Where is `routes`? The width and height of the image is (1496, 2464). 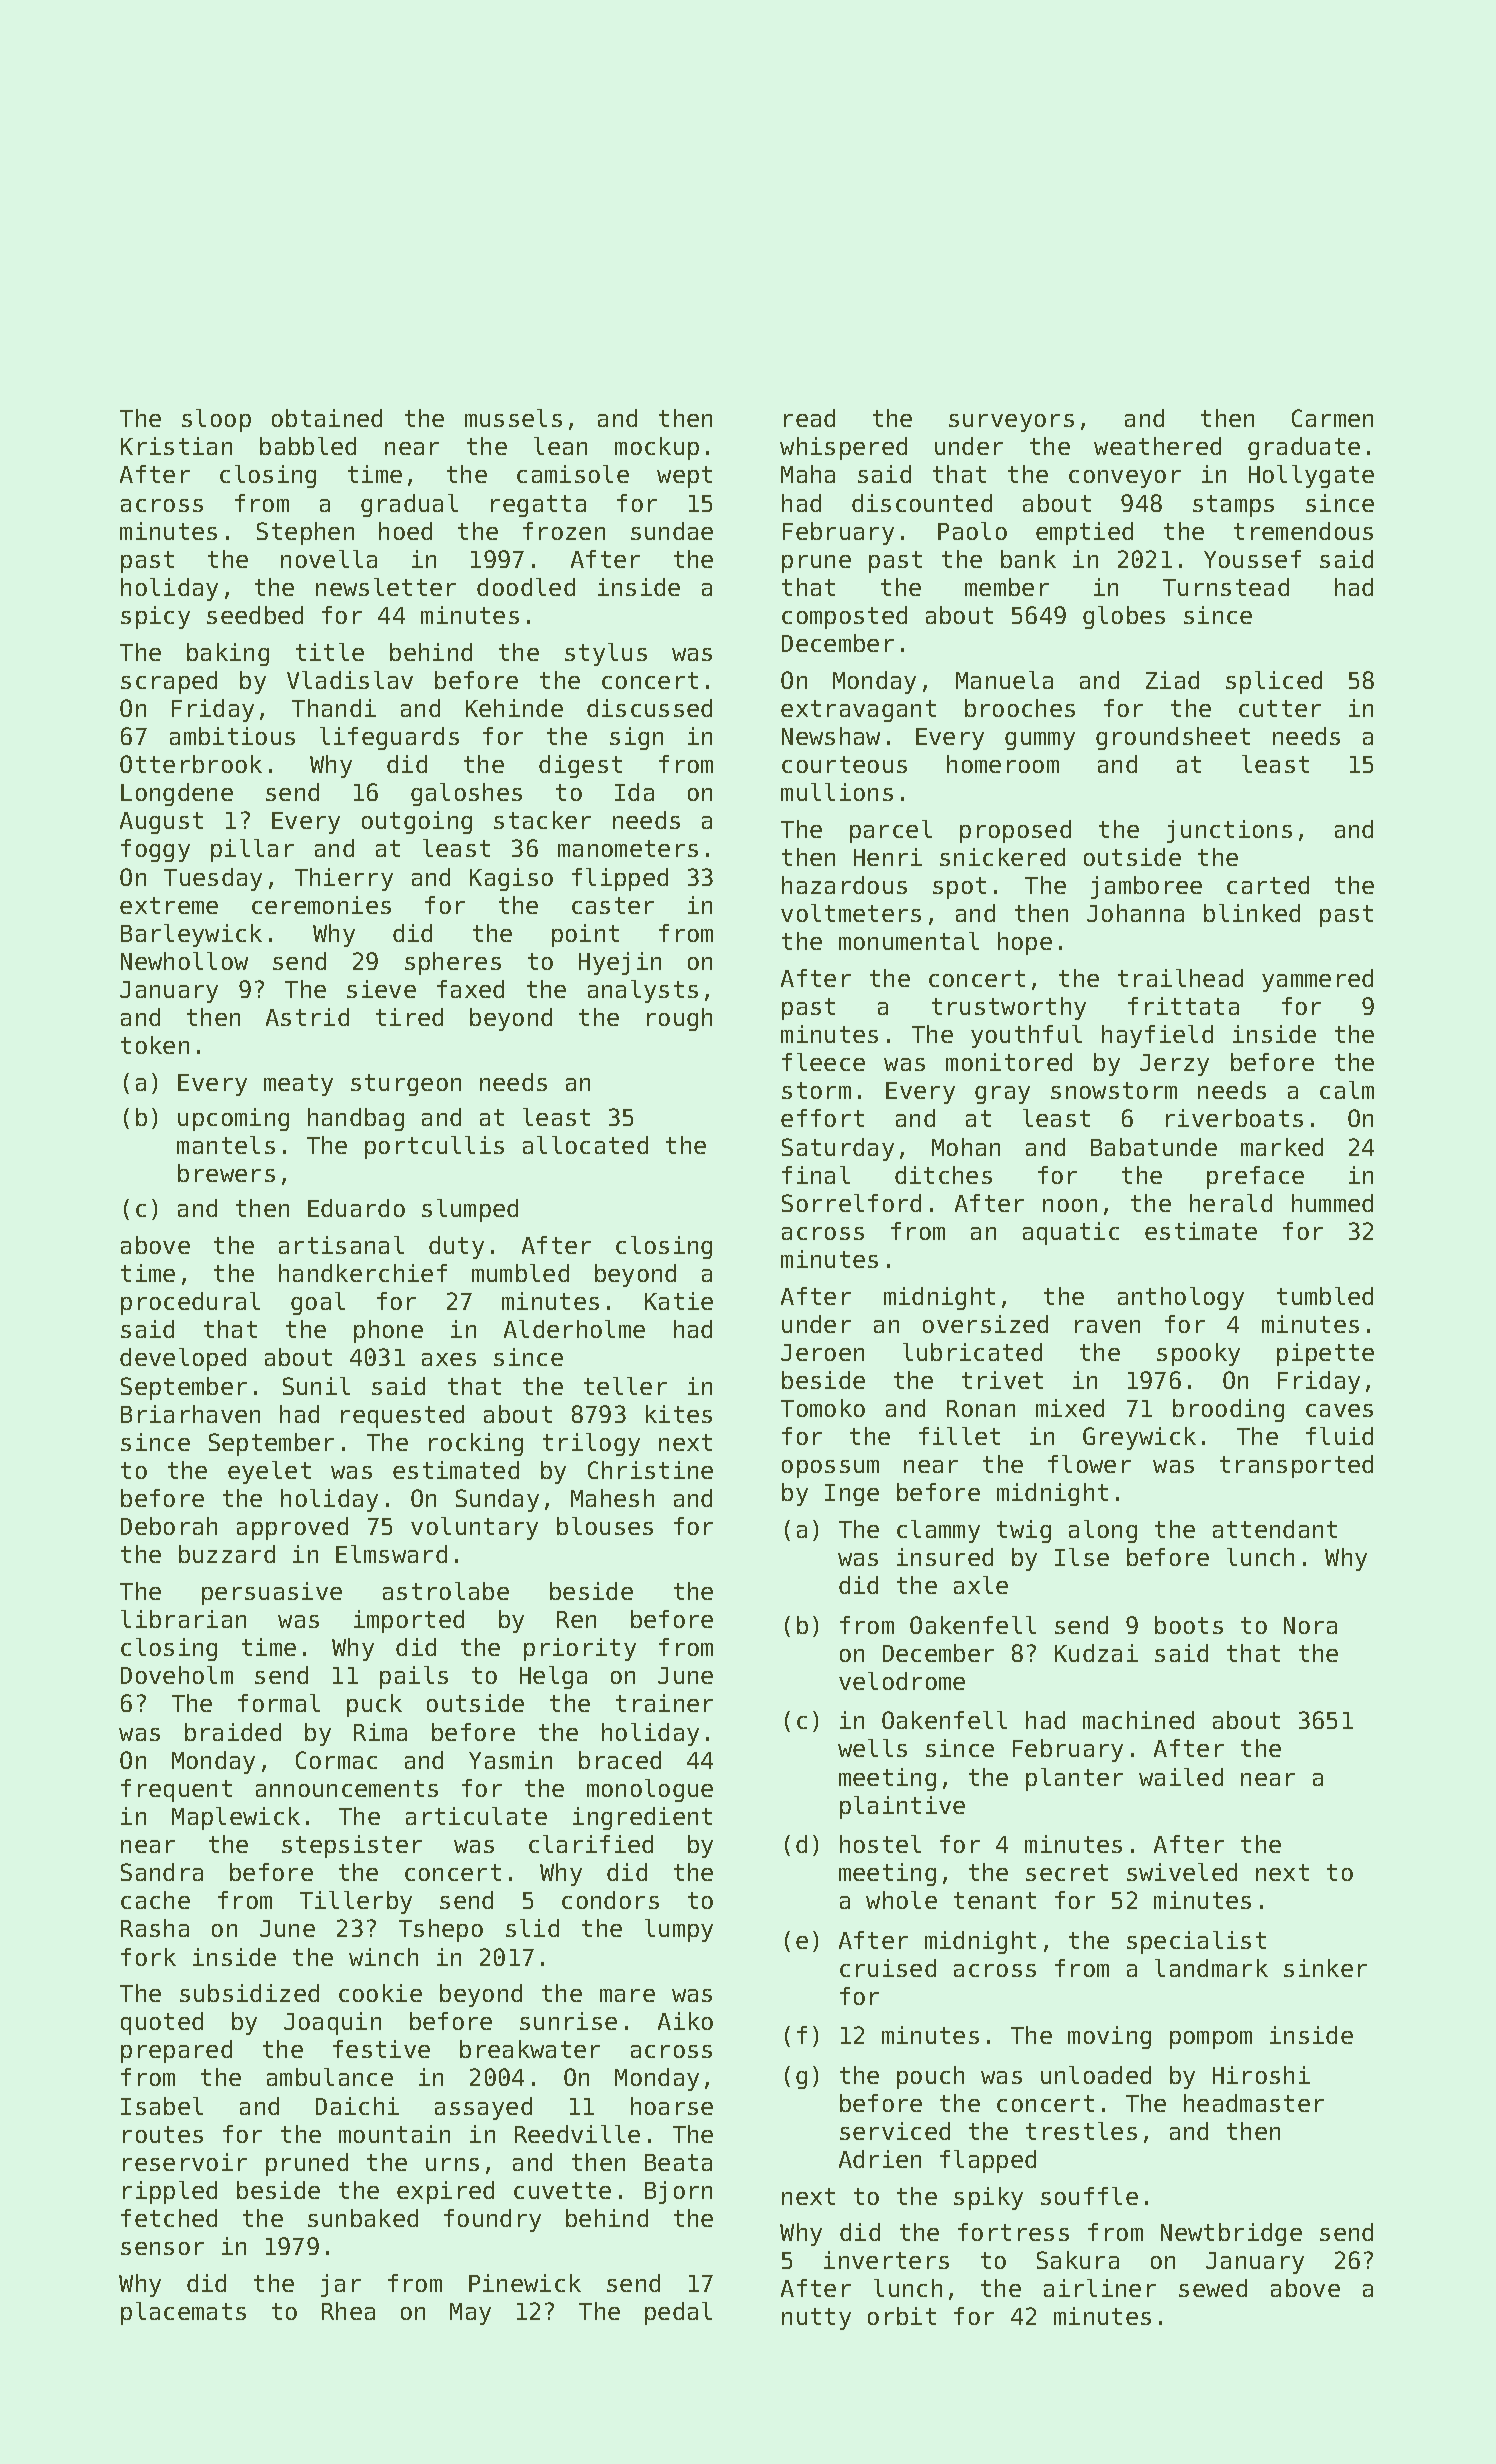
routes is located at coordinates (163, 2134).
